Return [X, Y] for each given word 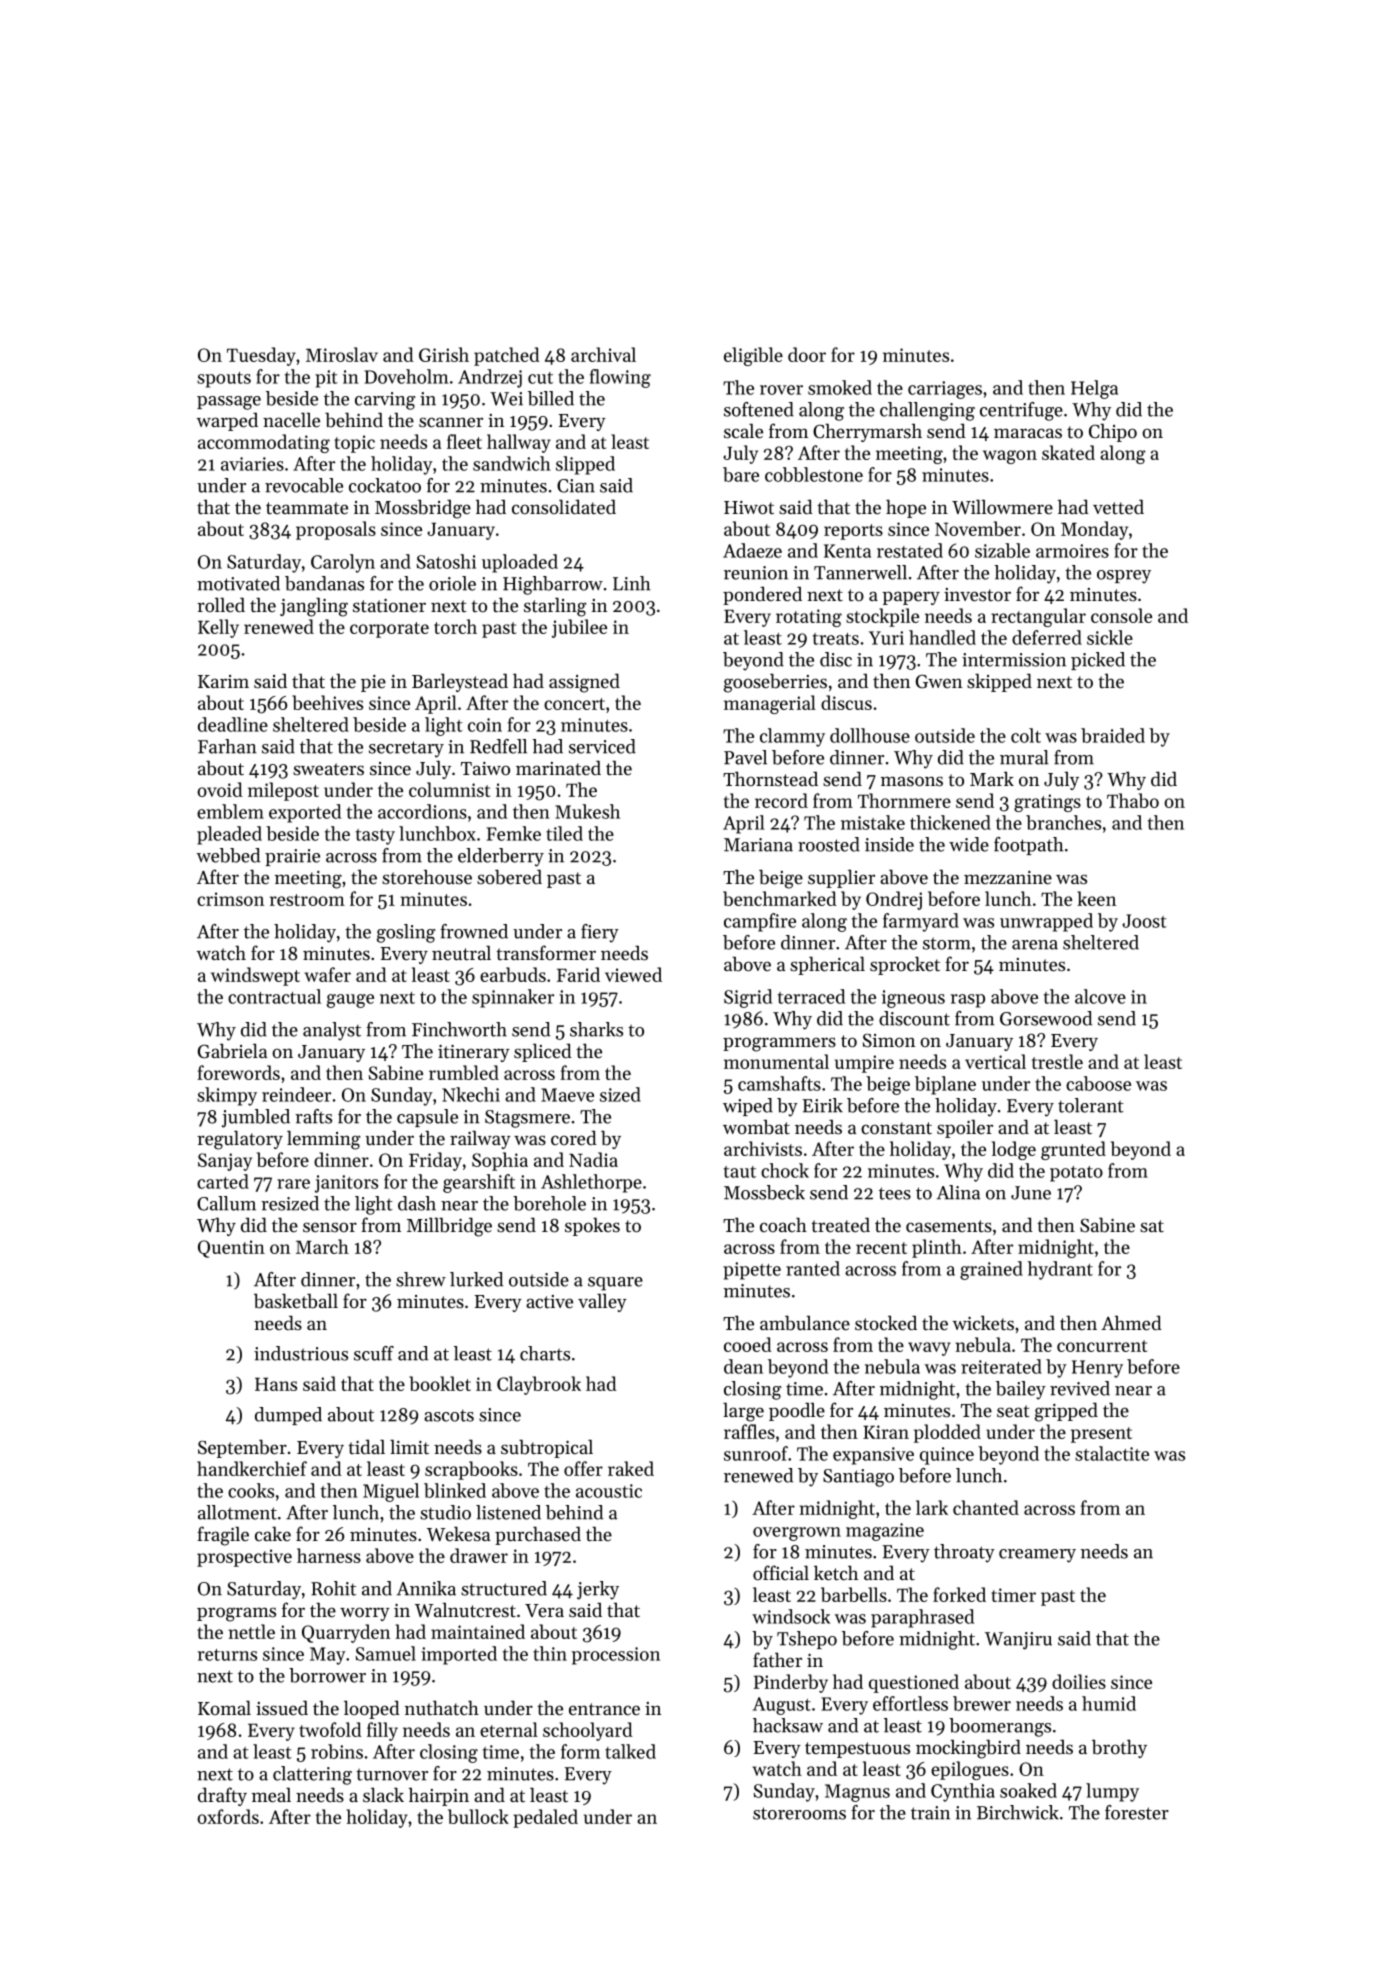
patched [507, 356]
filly [382, 1731]
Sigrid [748, 998]
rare [293, 1184]
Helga [1094, 389]
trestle [1057, 1061]
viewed [633, 974]
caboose [1098, 1083]
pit [326, 379]
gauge [350, 1001]
